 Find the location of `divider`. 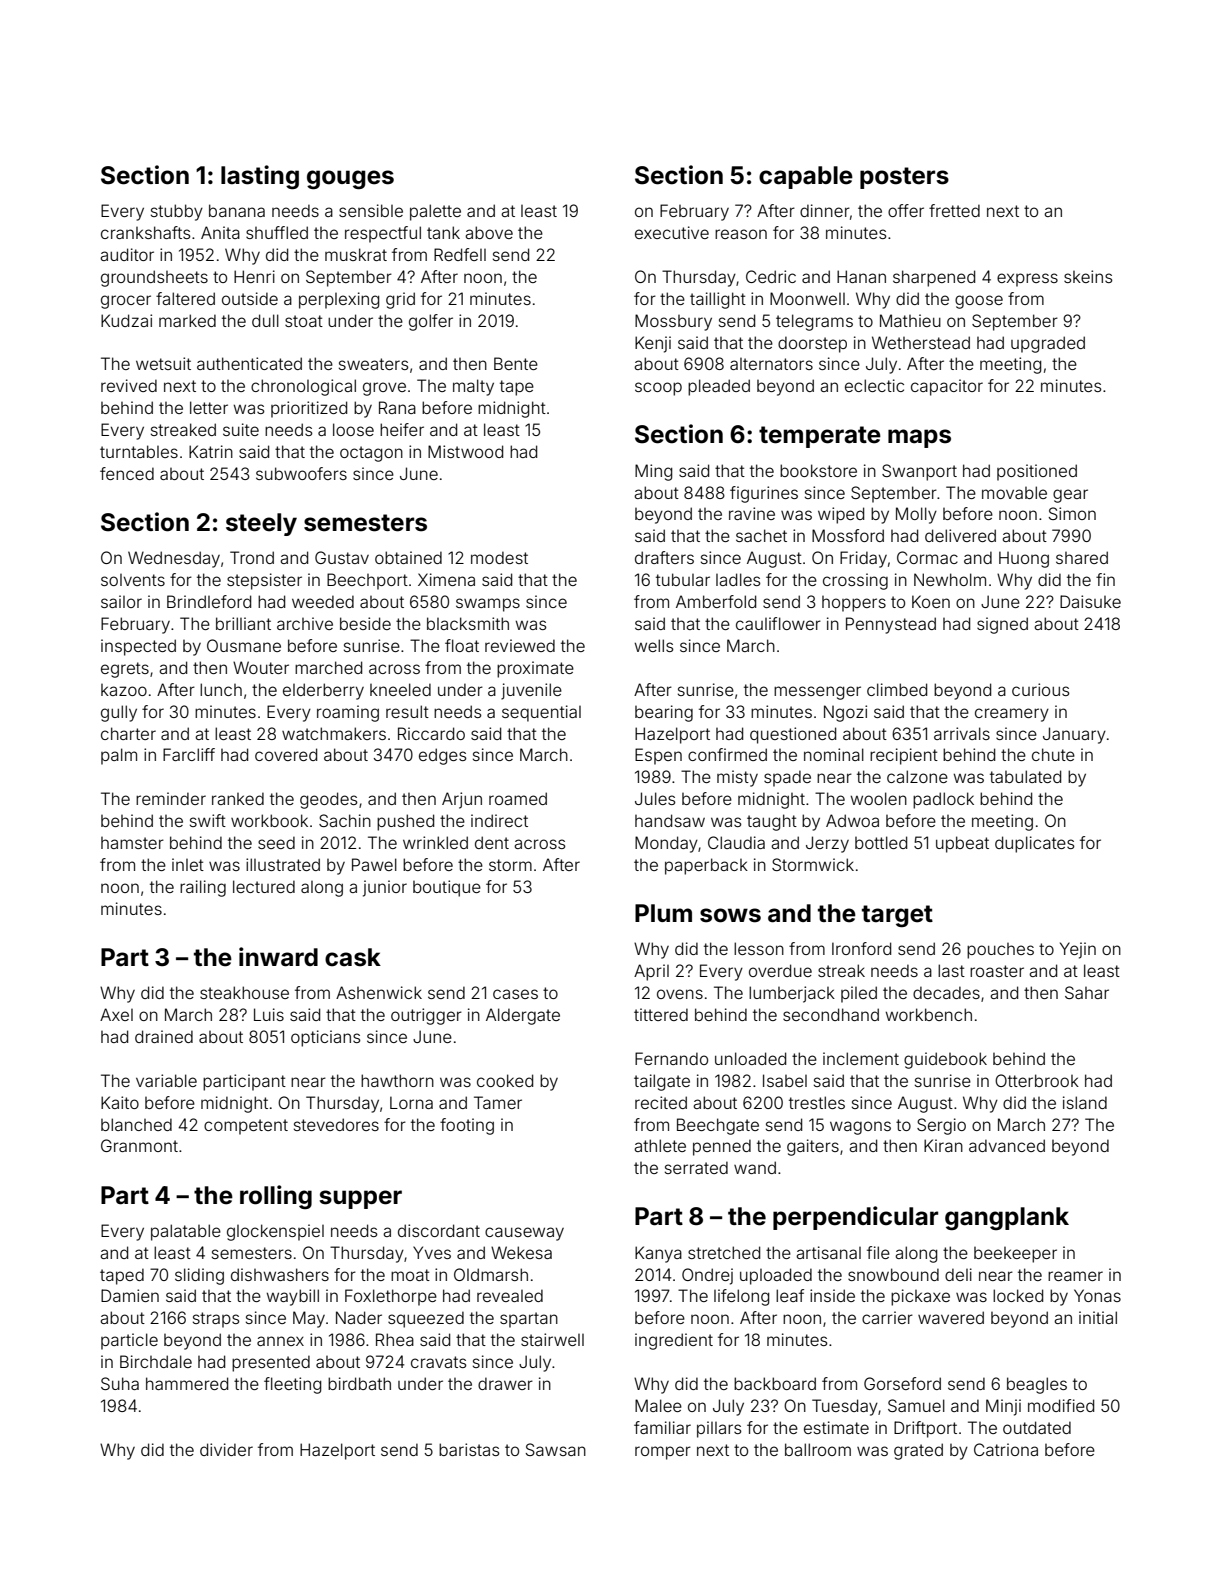

divider is located at coordinates (226, 1449).
